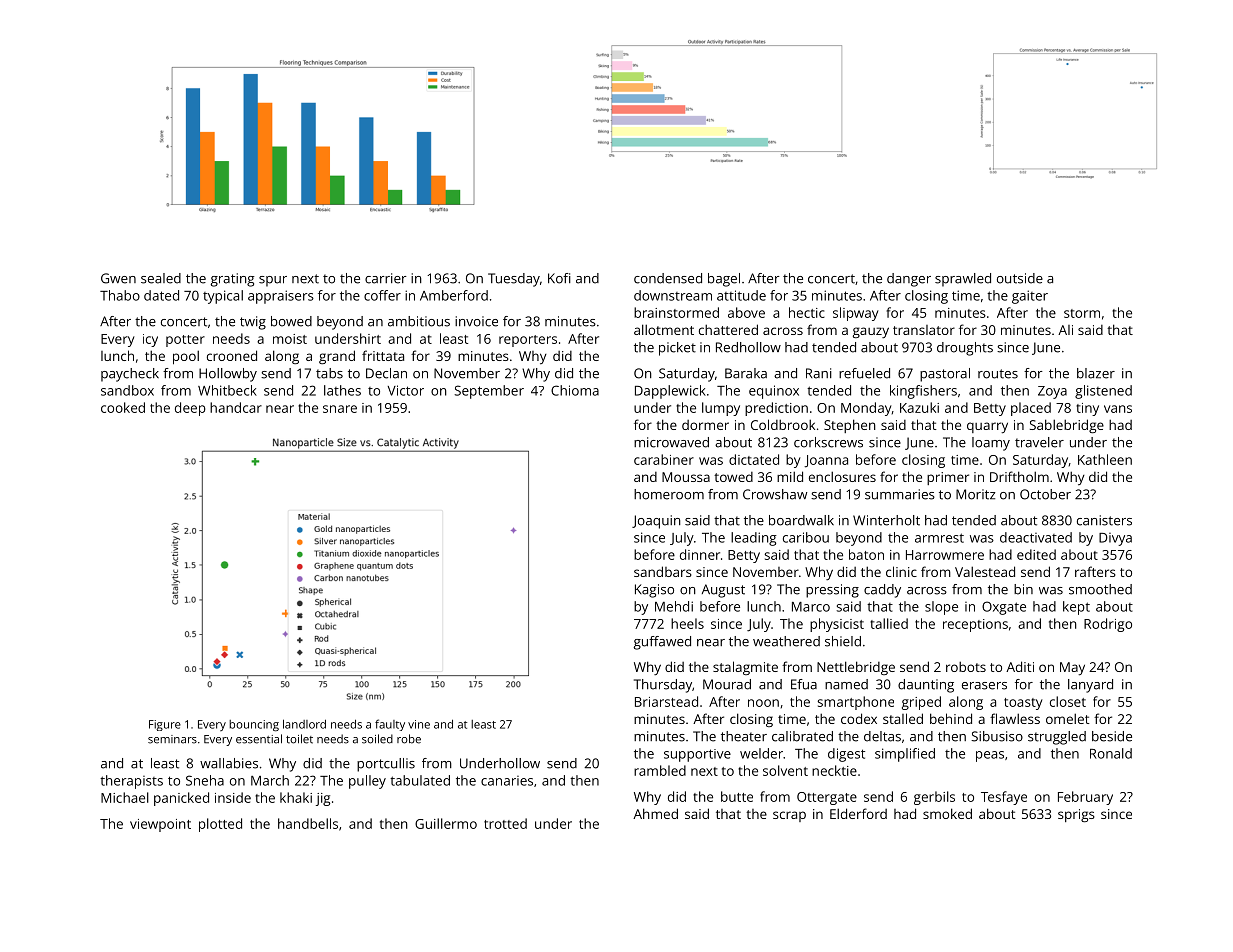 The width and height of the page is (1233, 952). What do you see at coordinates (656, 522) in the page?
I see `Joaquin` at bounding box center [656, 522].
